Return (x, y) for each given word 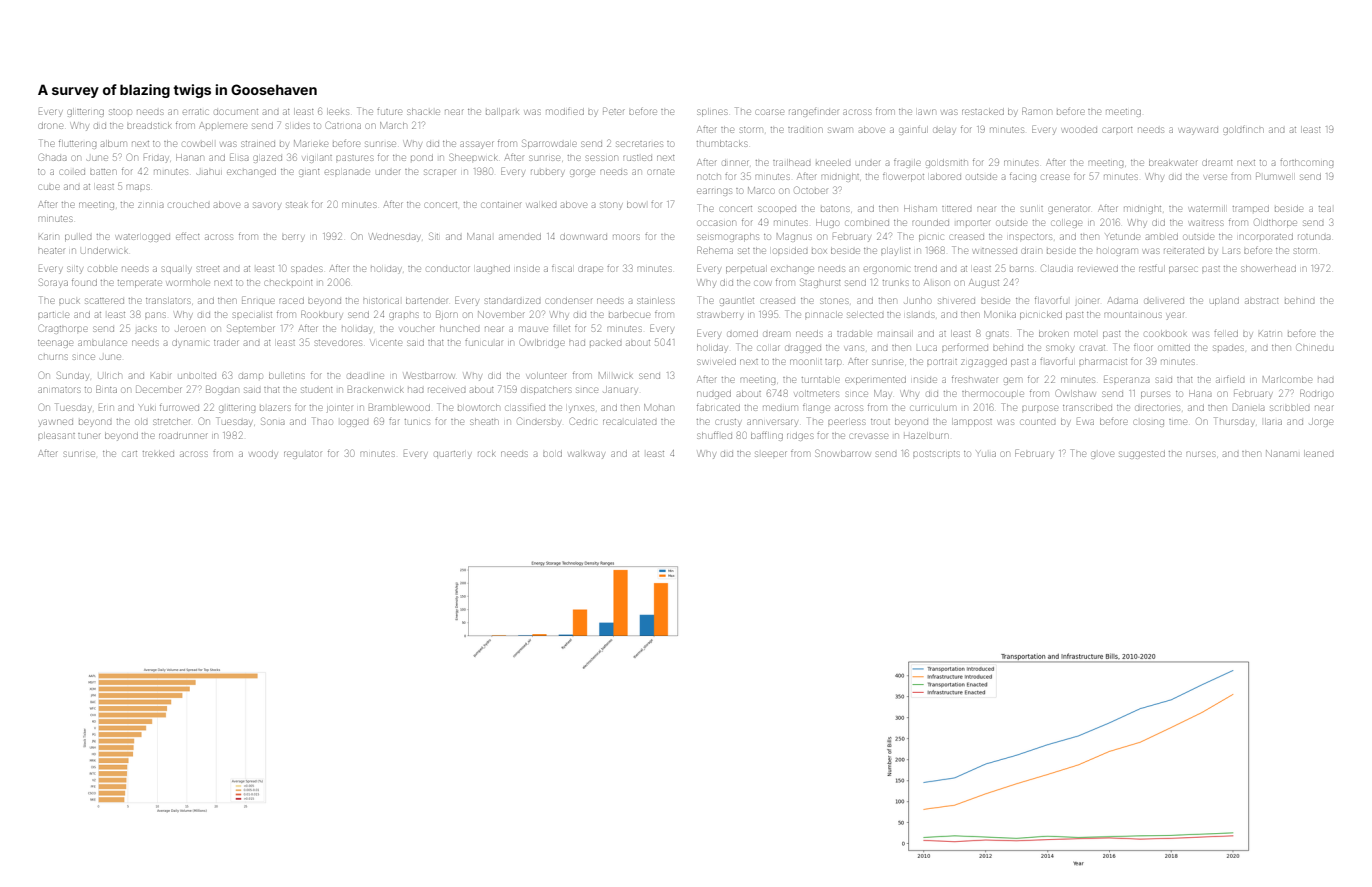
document (236, 112)
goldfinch (1244, 131)
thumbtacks (722, 144)
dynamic (190, 344)
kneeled (833, 163)
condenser (569, 301)
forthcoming (1306, 164)
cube (49, 187)
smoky (1059, 349)
